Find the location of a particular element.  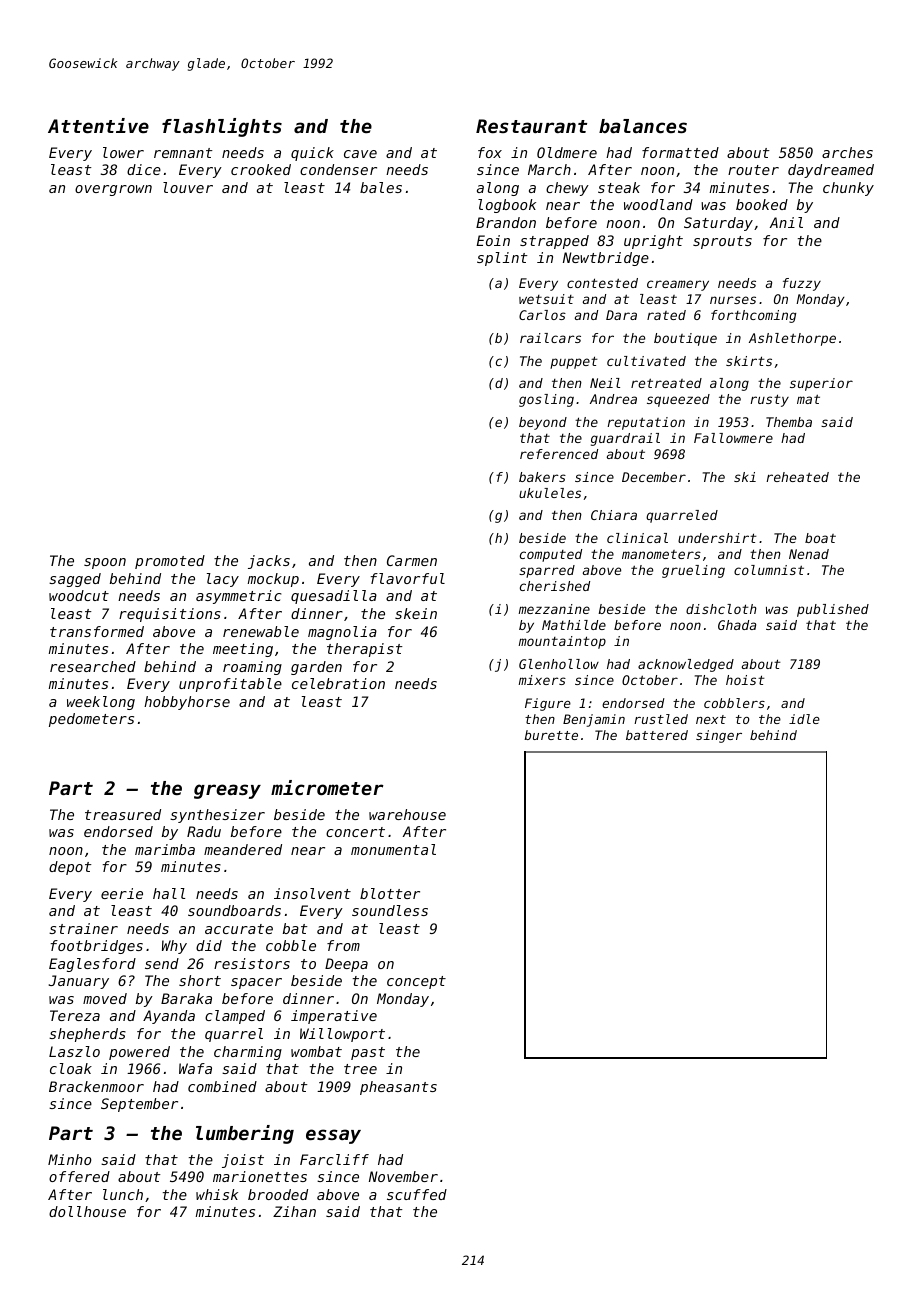

Carlos is located at coordinates (542, 315).
